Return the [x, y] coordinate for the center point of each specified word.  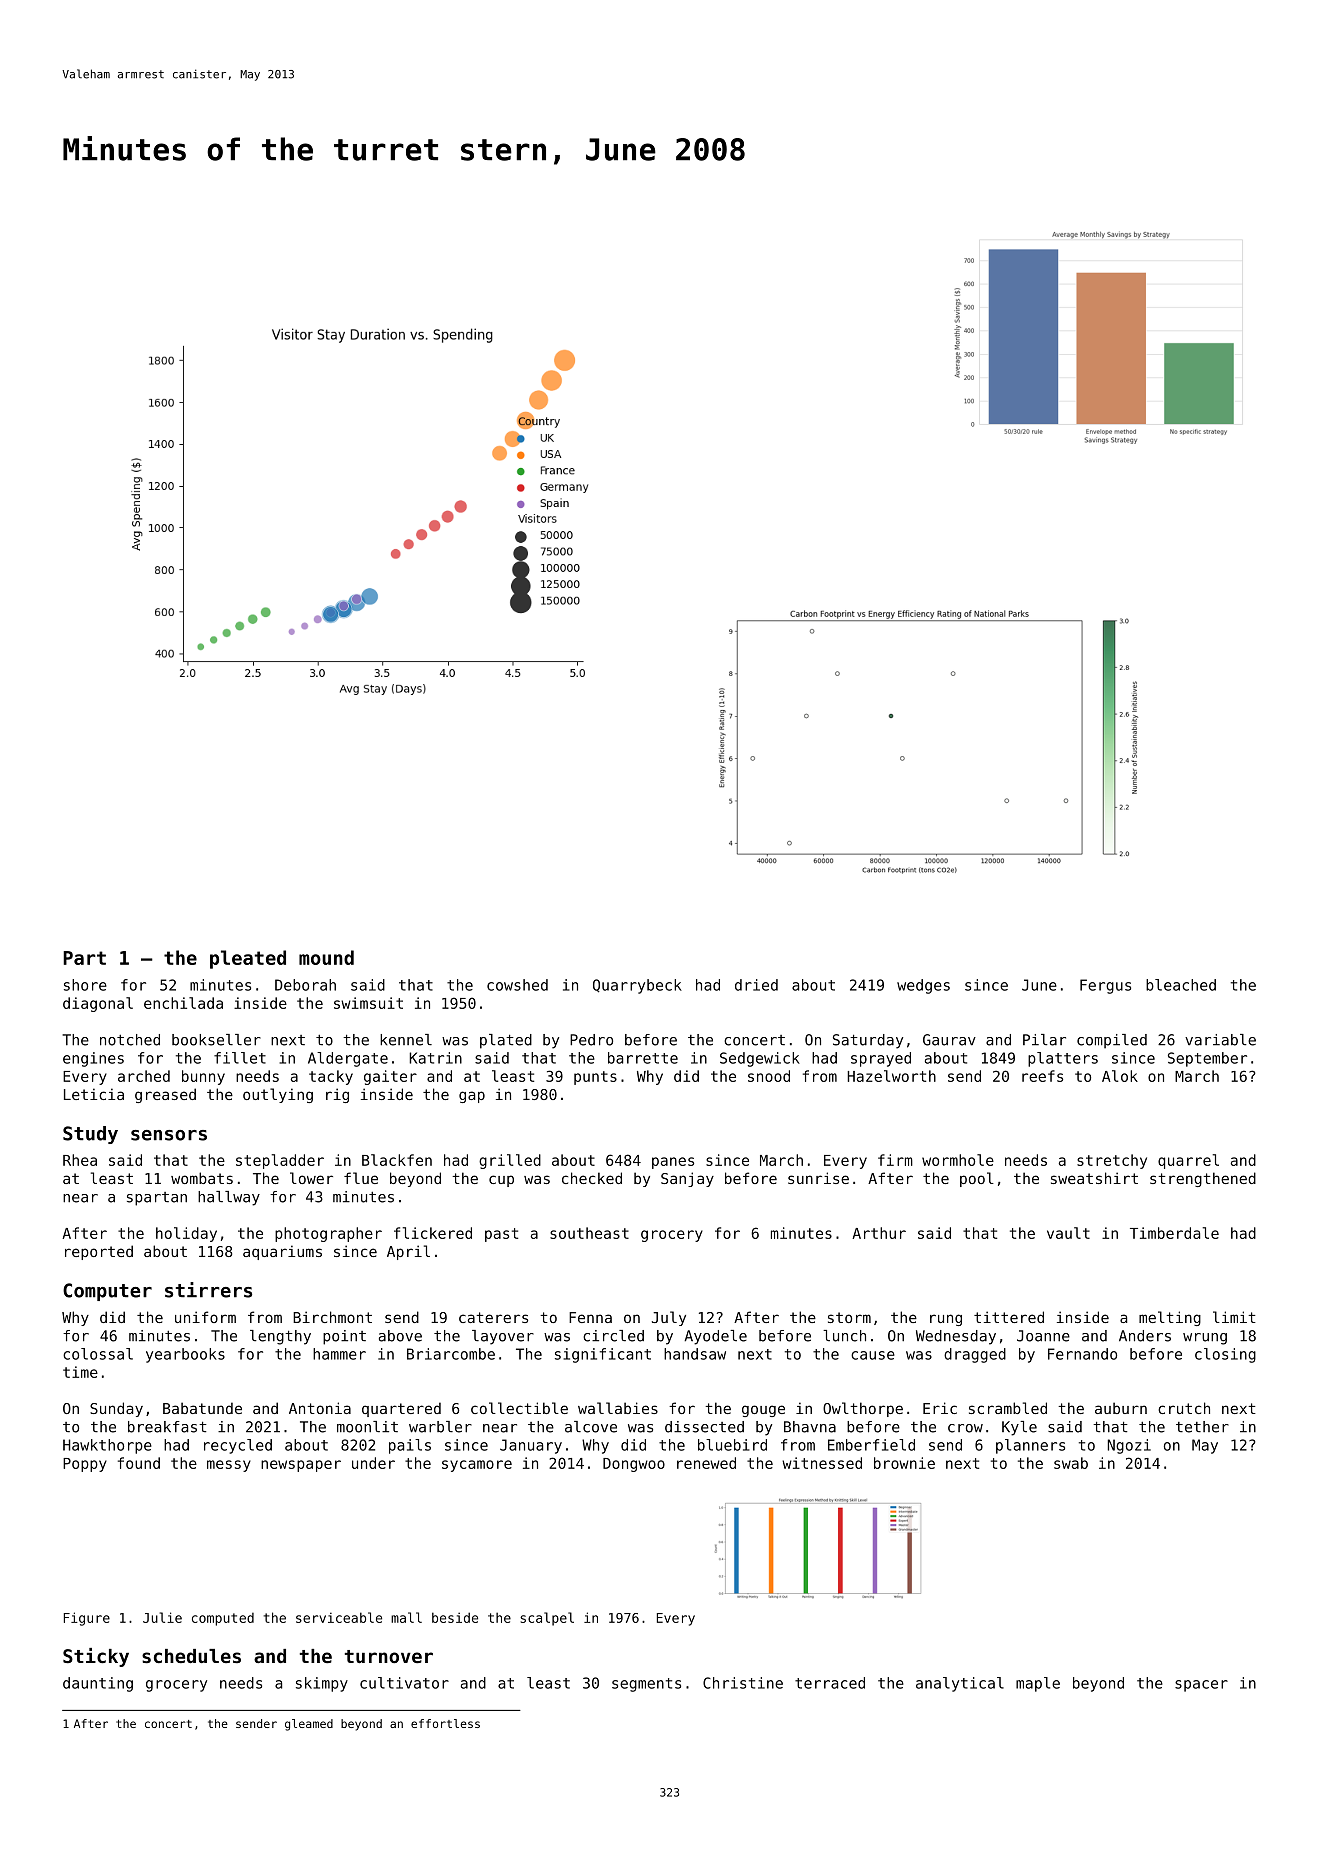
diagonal [98, 1004]
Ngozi [1129, 1446]
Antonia [320, 1408]
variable [1220, 1040]
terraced [830, 1683]
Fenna [590, 1317]
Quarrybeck [637, 986]
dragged [975, 1355]
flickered [433, 1233]
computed [223, 1619]
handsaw [695, 1354]
